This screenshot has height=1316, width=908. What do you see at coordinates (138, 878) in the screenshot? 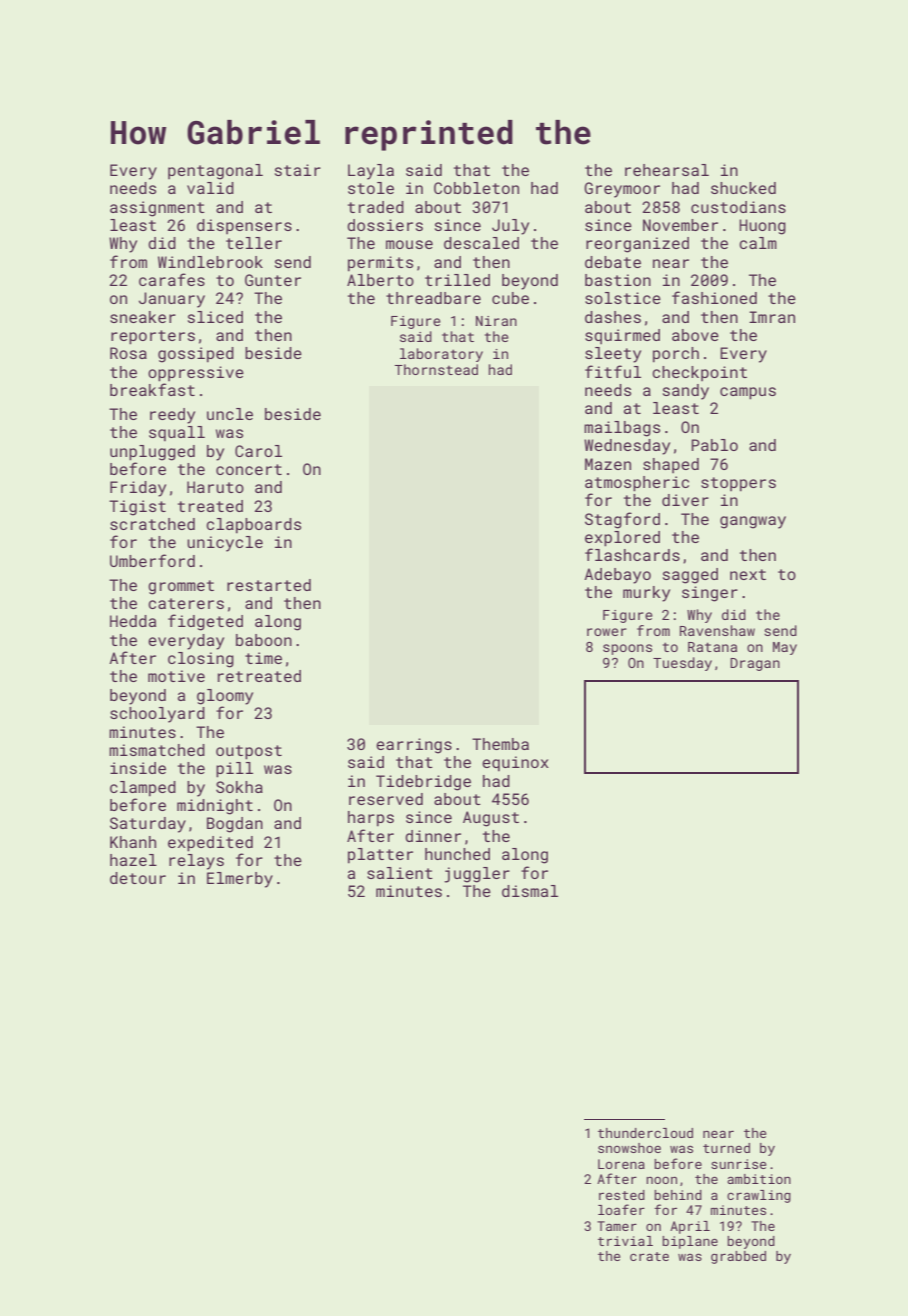
I see `detour` at bounding box center [138, 878].
